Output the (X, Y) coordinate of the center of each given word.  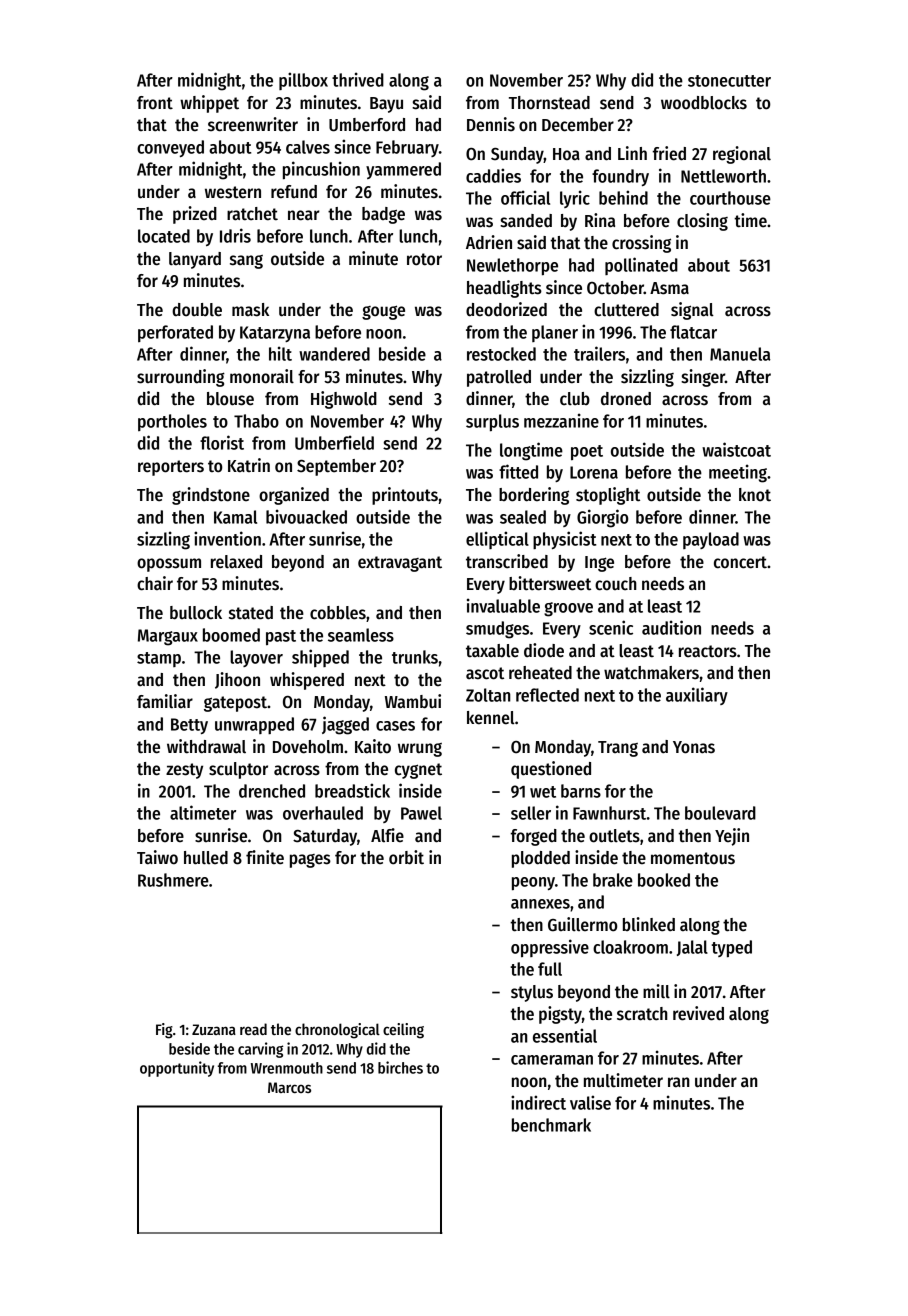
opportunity (177, 1069)
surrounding (181, 378)
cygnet (418, 771)
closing (702, 222)
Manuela (740, 354)
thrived (358, 79)
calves (308, 147)
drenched (272, 791)
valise (590, 1102)
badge (383, 215)
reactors (708, 651)
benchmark (551, 1125)
